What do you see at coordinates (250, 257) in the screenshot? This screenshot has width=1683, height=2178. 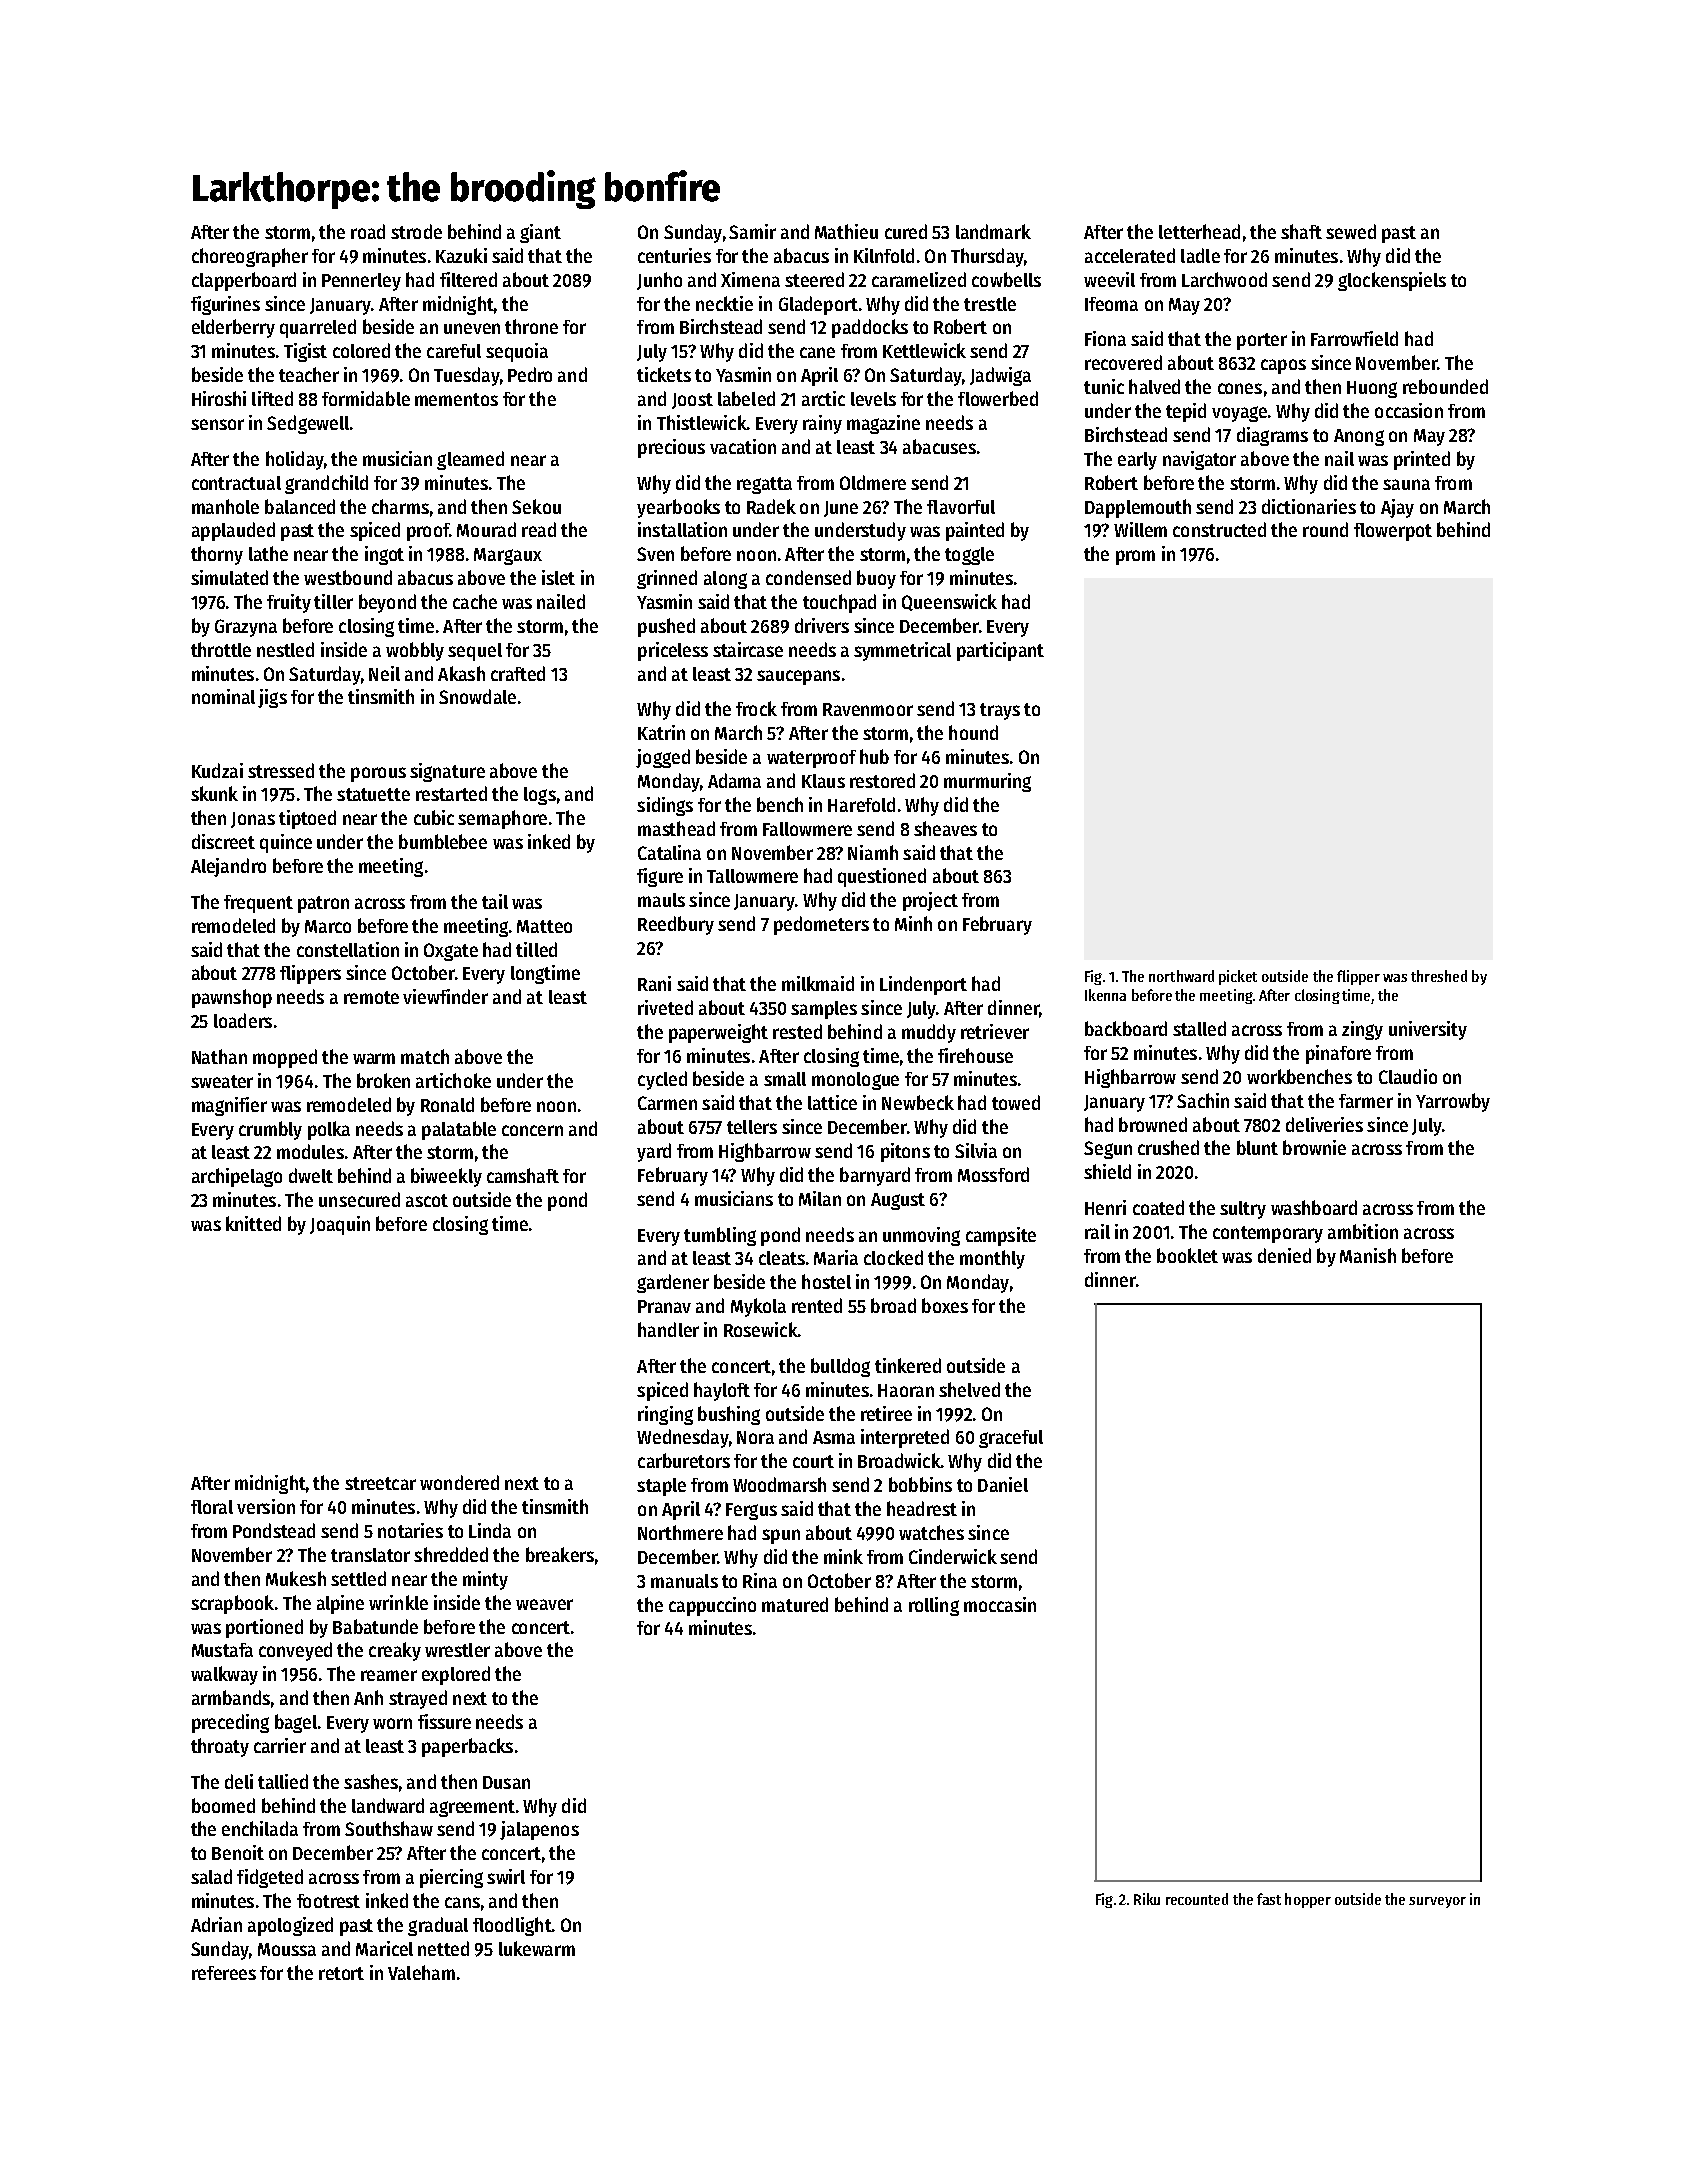 I see `choreographer` at bounding box center [250, 257].
